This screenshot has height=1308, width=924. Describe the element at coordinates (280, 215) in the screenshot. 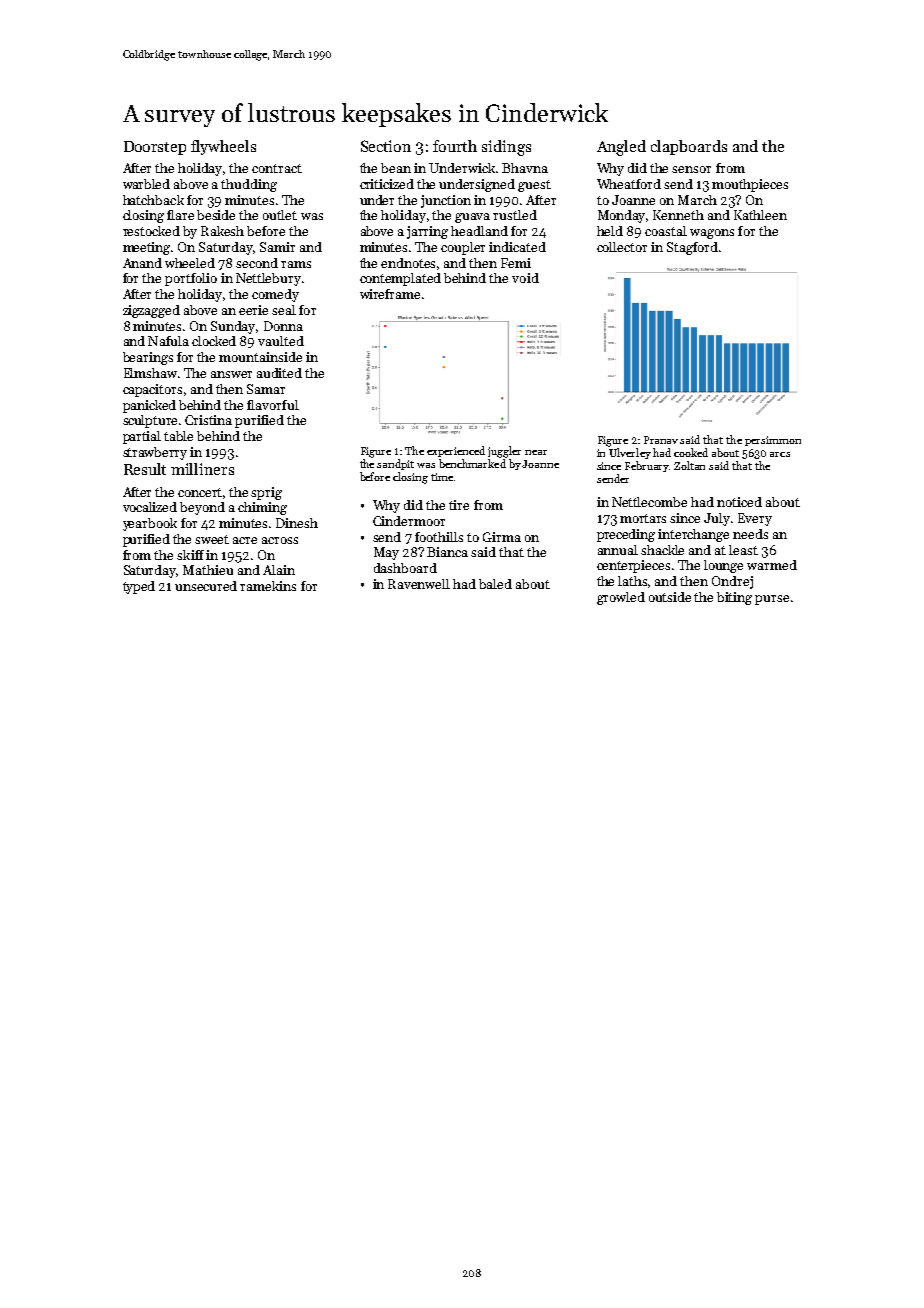

I see `outlet` at that location.
